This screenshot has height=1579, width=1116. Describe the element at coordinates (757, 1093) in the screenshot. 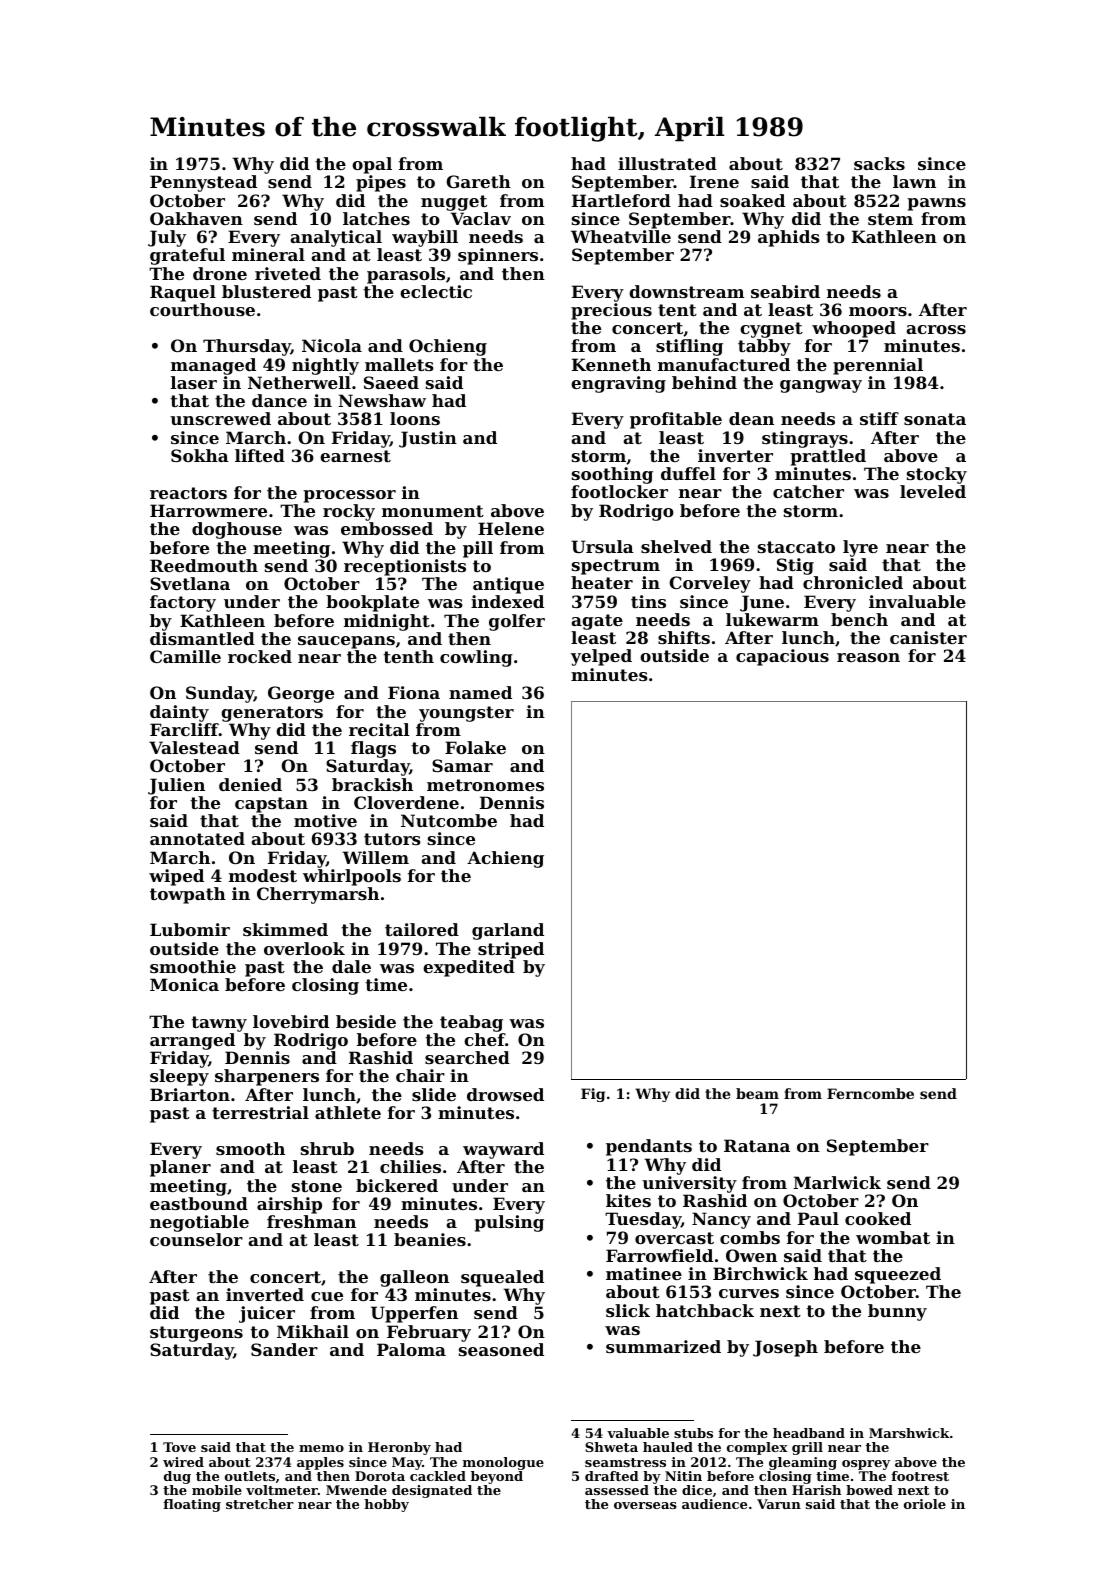

I see `beam` at that location.
